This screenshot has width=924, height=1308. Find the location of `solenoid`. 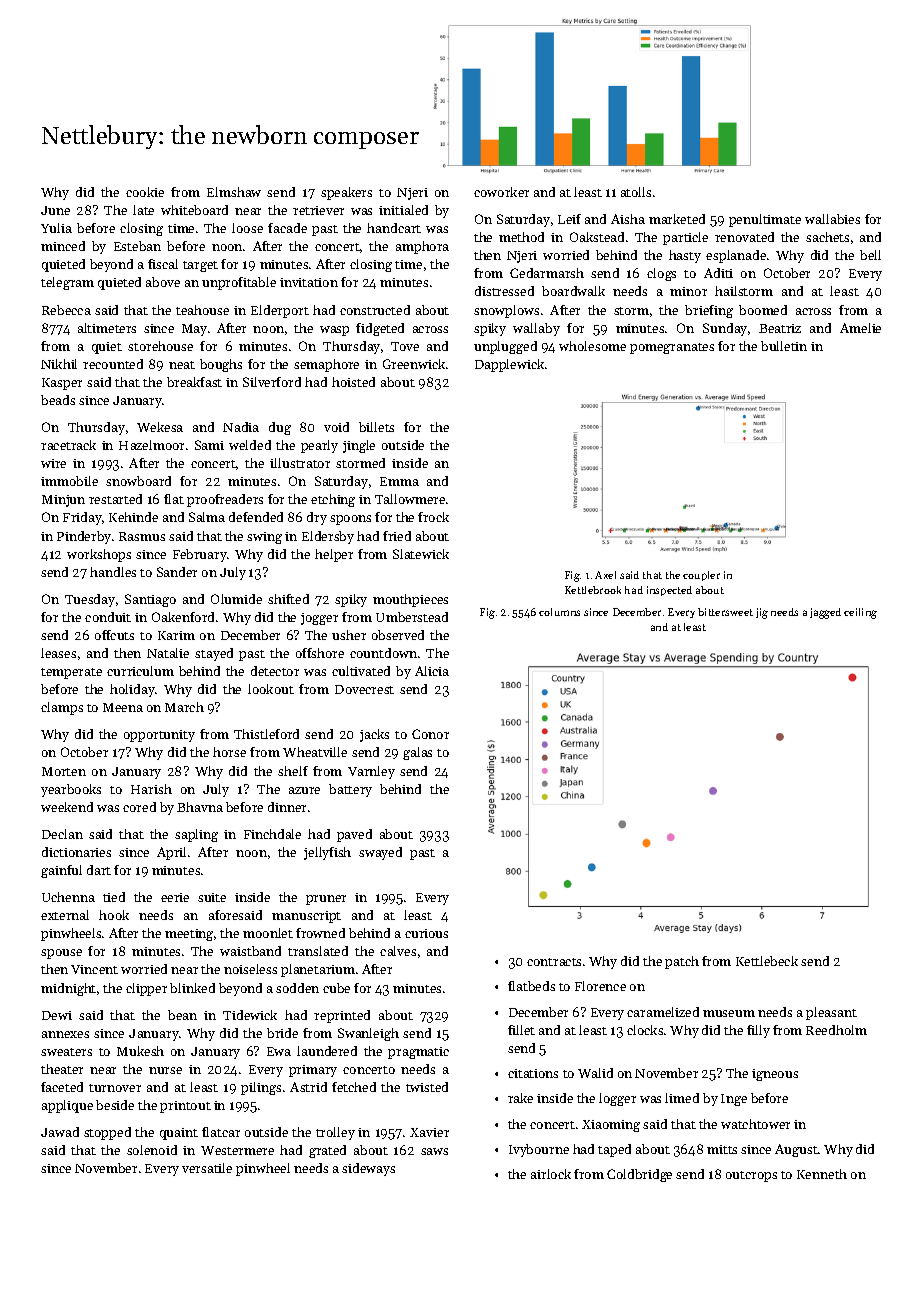

solenoid is located at coordinates (152, 1150).
